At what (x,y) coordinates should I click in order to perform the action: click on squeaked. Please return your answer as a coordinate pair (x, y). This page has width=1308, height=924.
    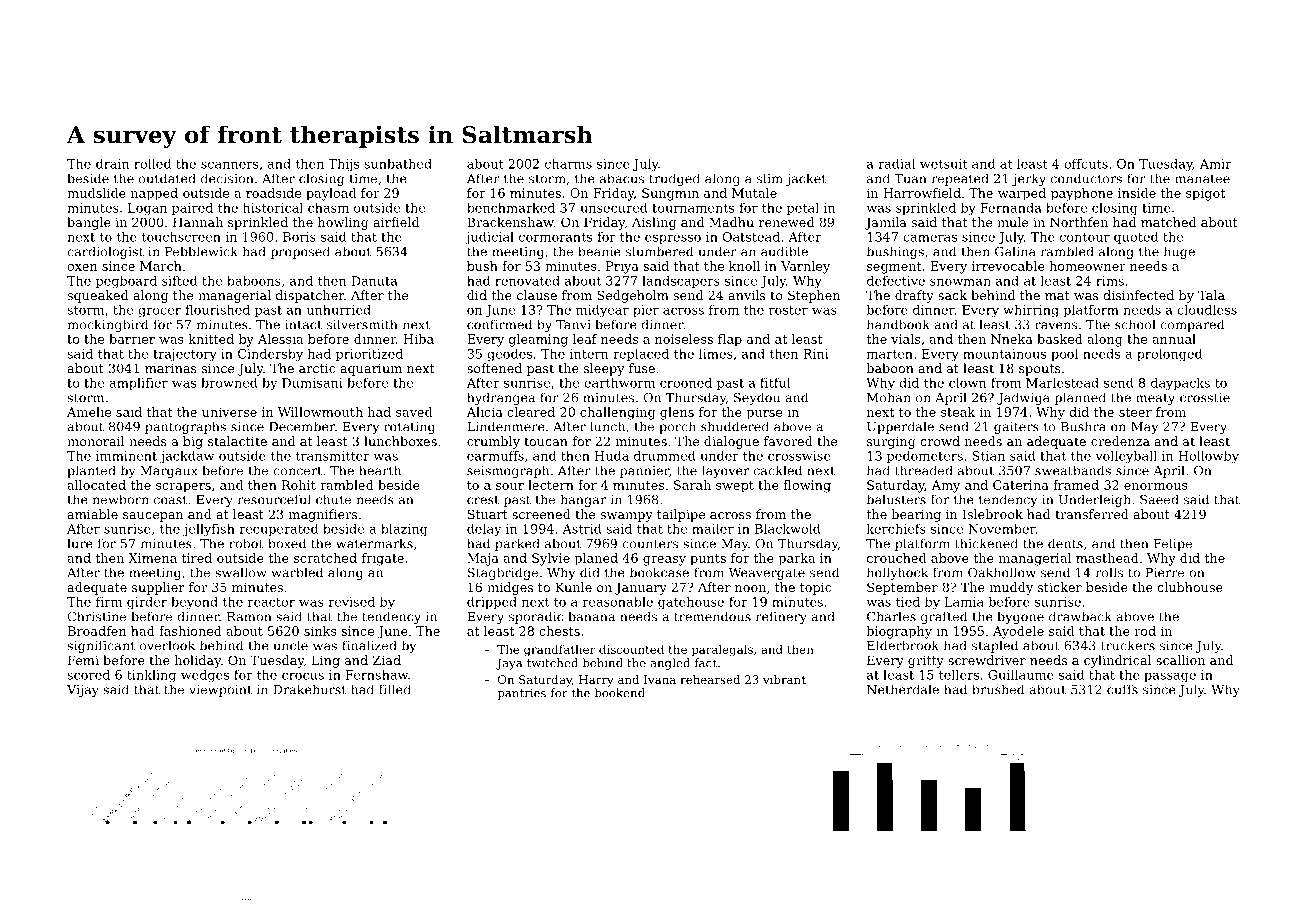
    Looking at the image, I should click on (97, 296).
